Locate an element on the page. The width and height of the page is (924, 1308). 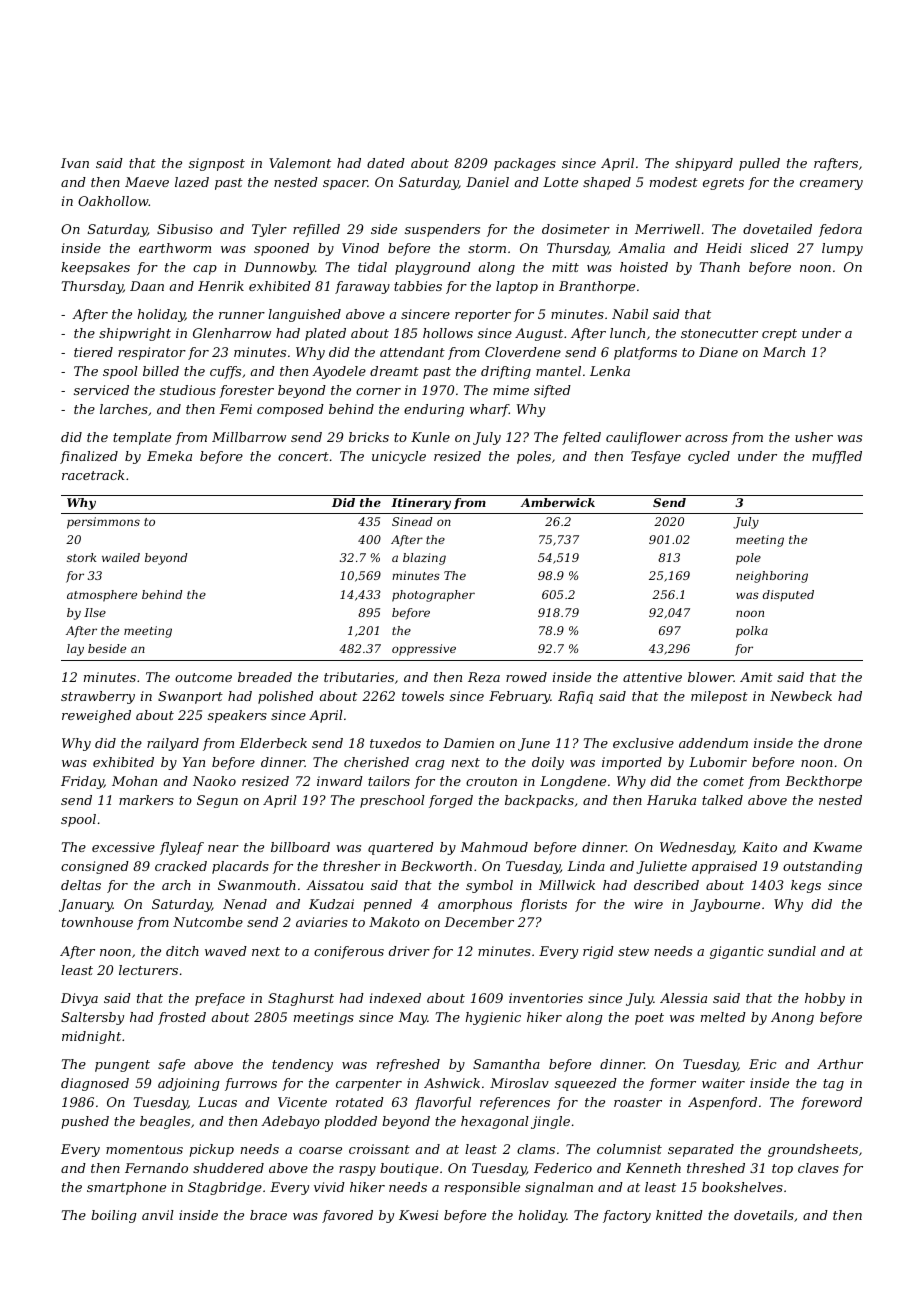
storm is located at coordinates (487, 248).
